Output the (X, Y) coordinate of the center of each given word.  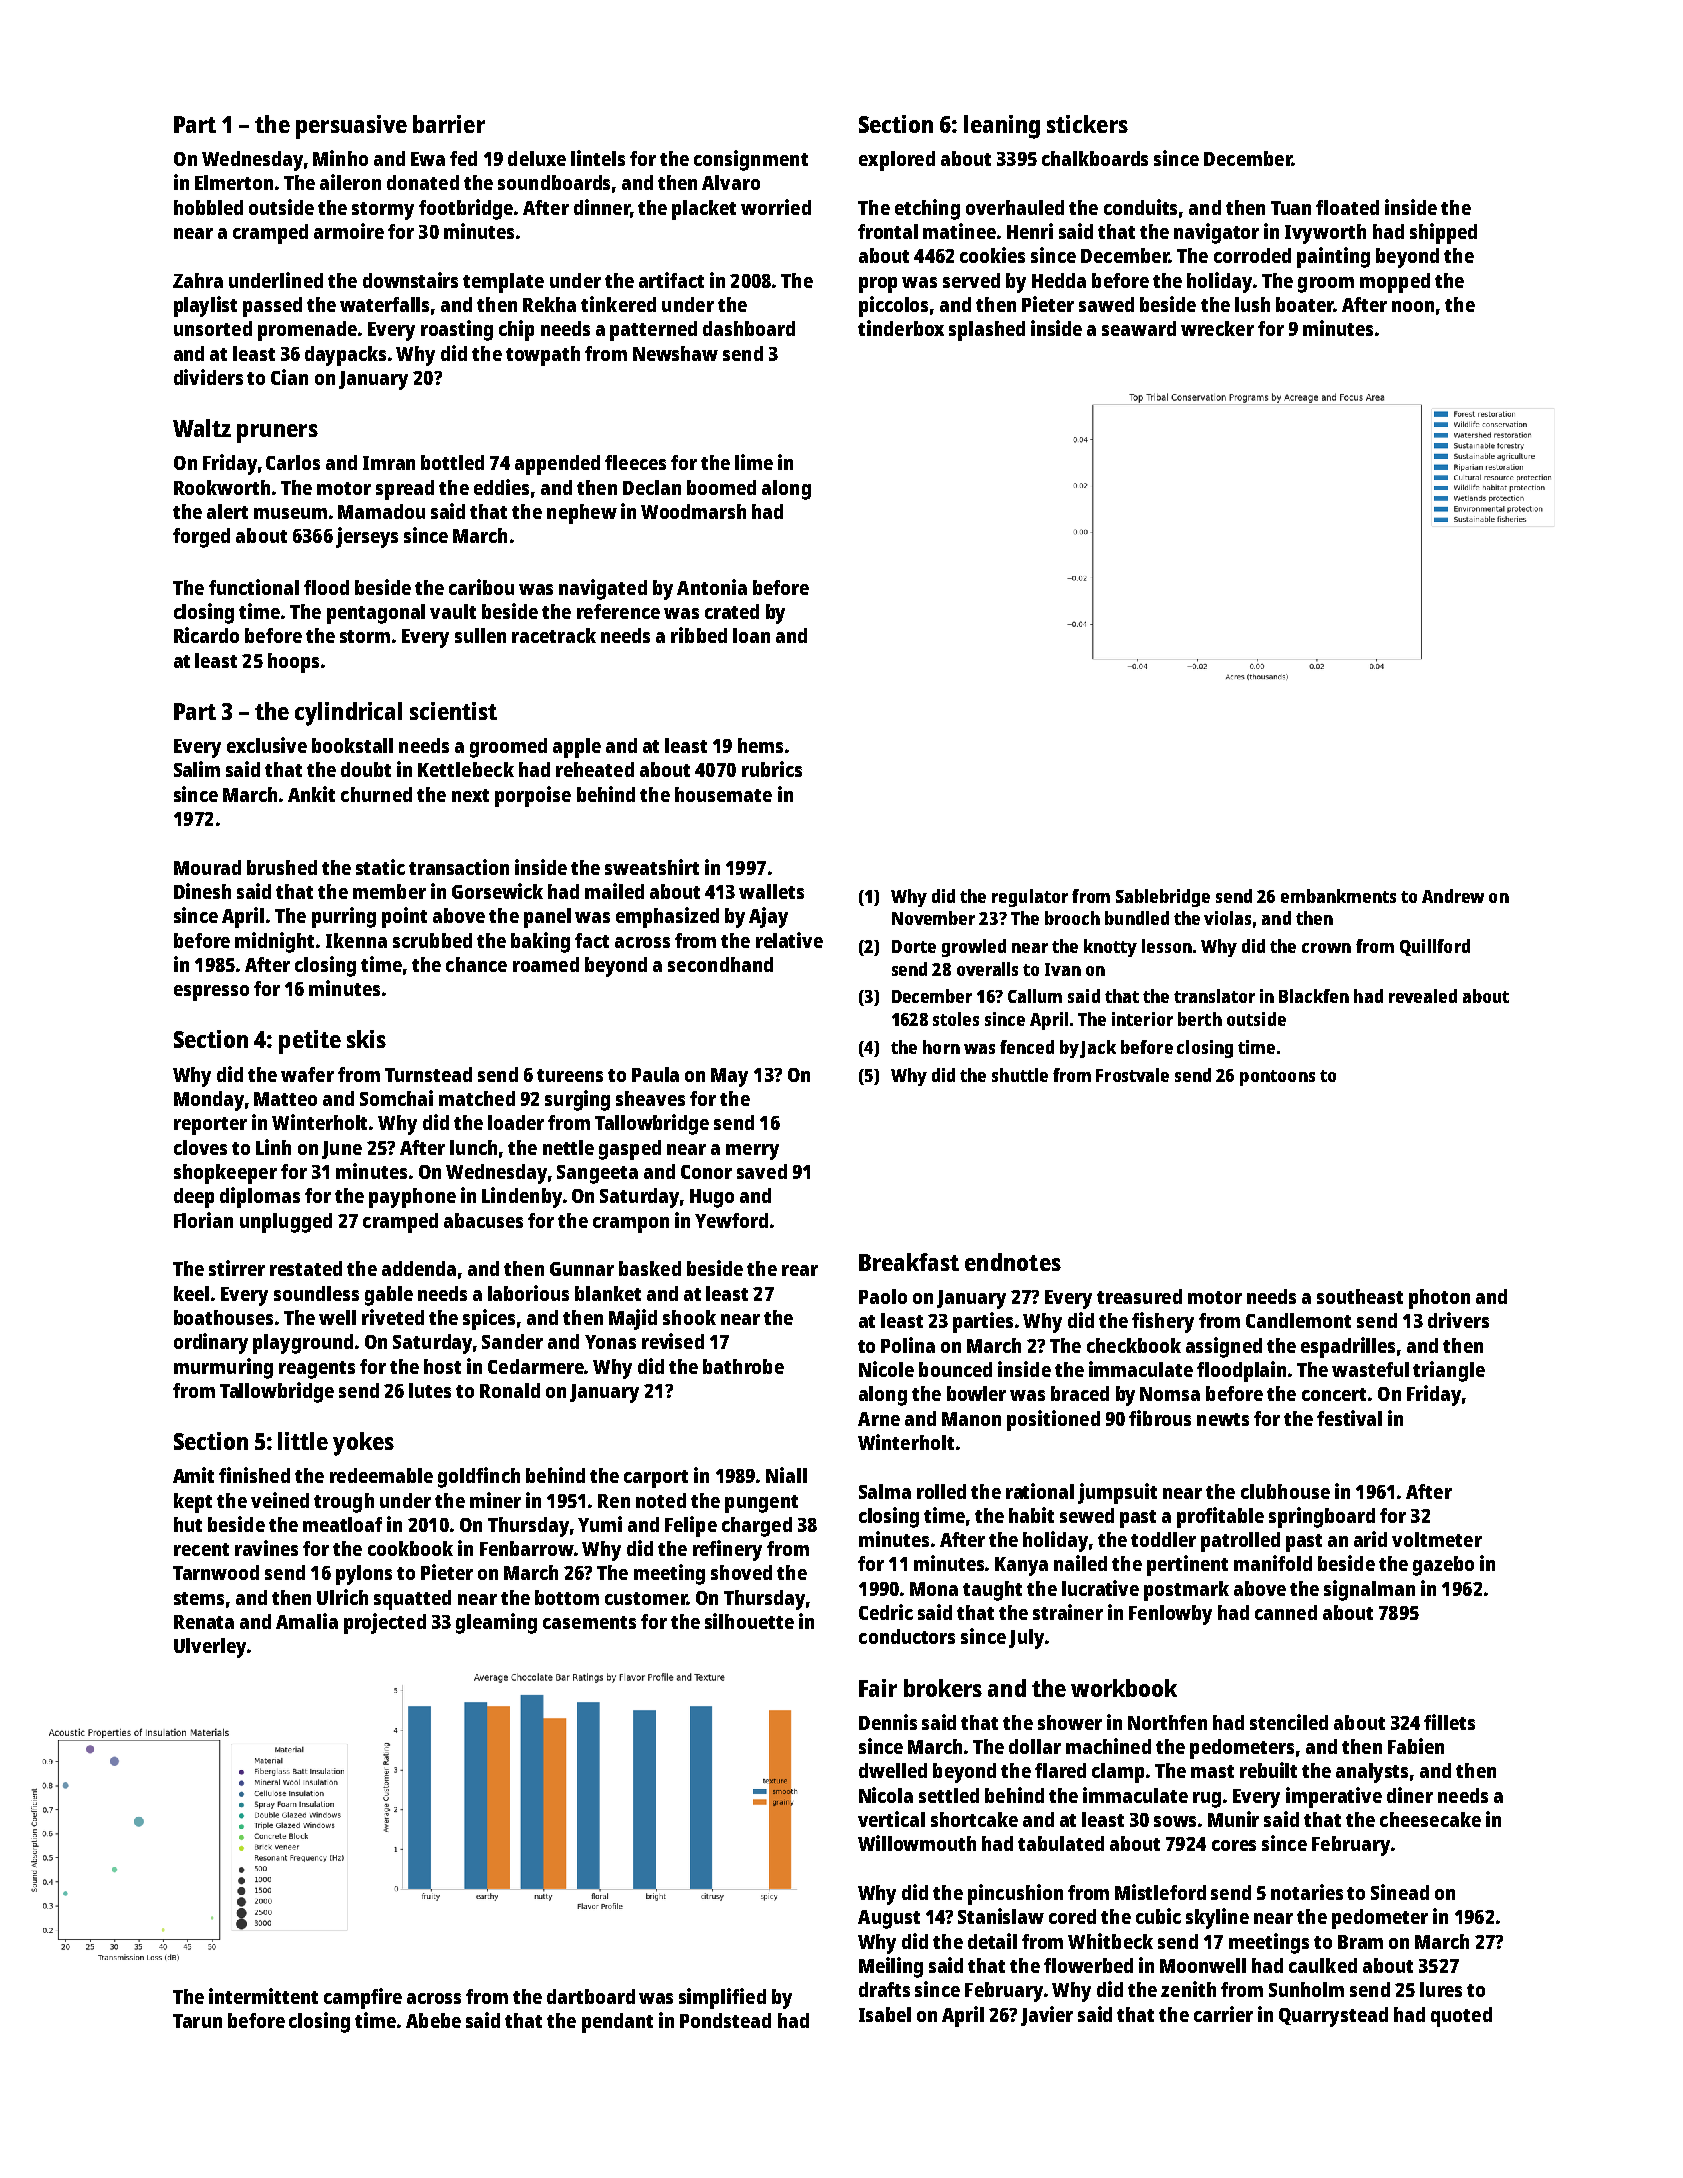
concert (1334, 1394)
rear (800, 1270)
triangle (1449, 1371)
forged (201, 538)
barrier (449, 124)
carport (656, 1479)
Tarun (197, 2021)
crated (732, 611)
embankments (1338, 896)
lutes (430, 1390)
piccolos (893, 306)
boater (1305, 304)
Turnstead (428, 1074)
